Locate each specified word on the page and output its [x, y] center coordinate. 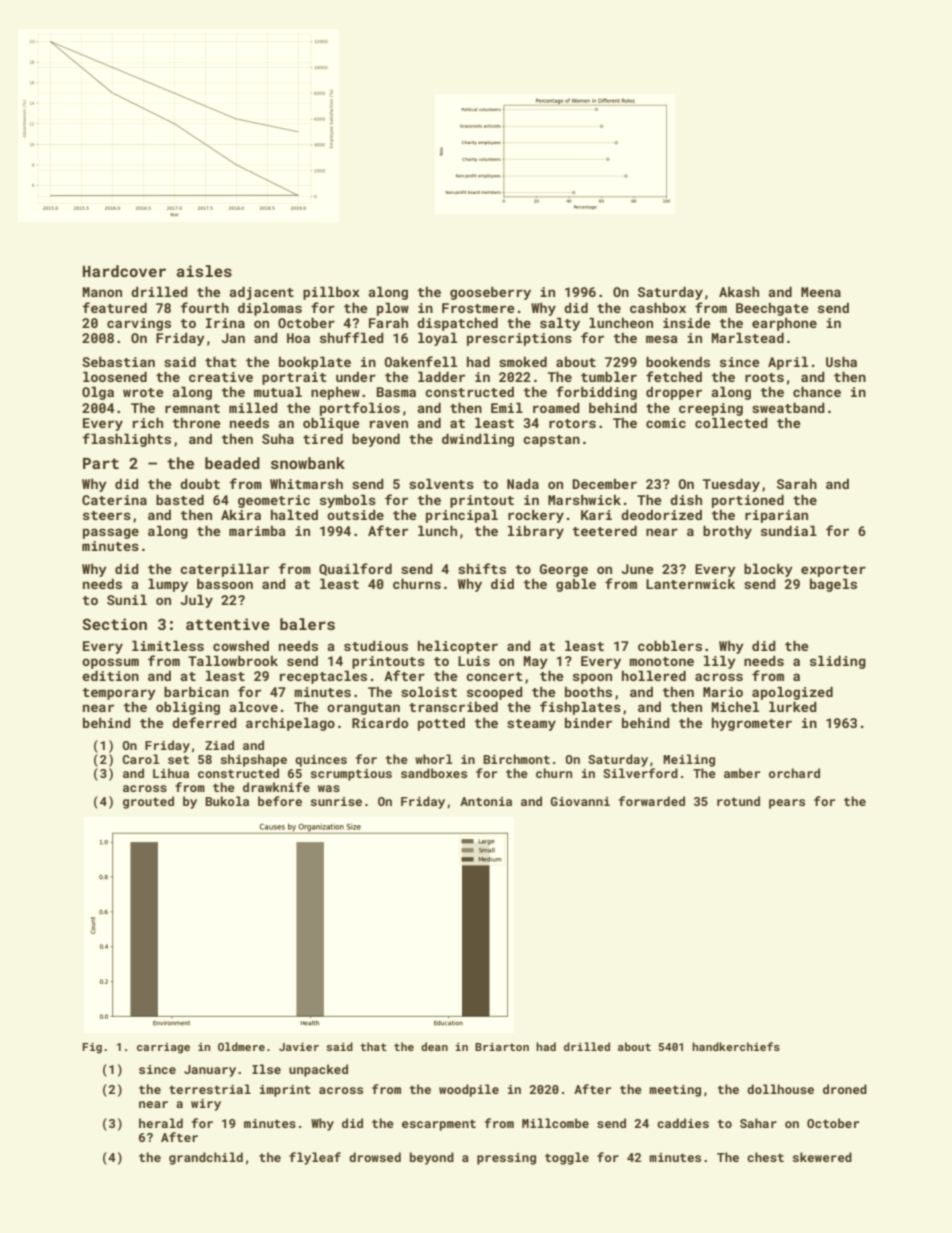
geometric [274, 501]
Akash [739, 292]
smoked [523, 362]
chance [817, 392]
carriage [163, 1048]
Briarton [502, 1047]
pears [787, 804]
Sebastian [118, 362]
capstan [551, 441]
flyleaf [315, 1158]
